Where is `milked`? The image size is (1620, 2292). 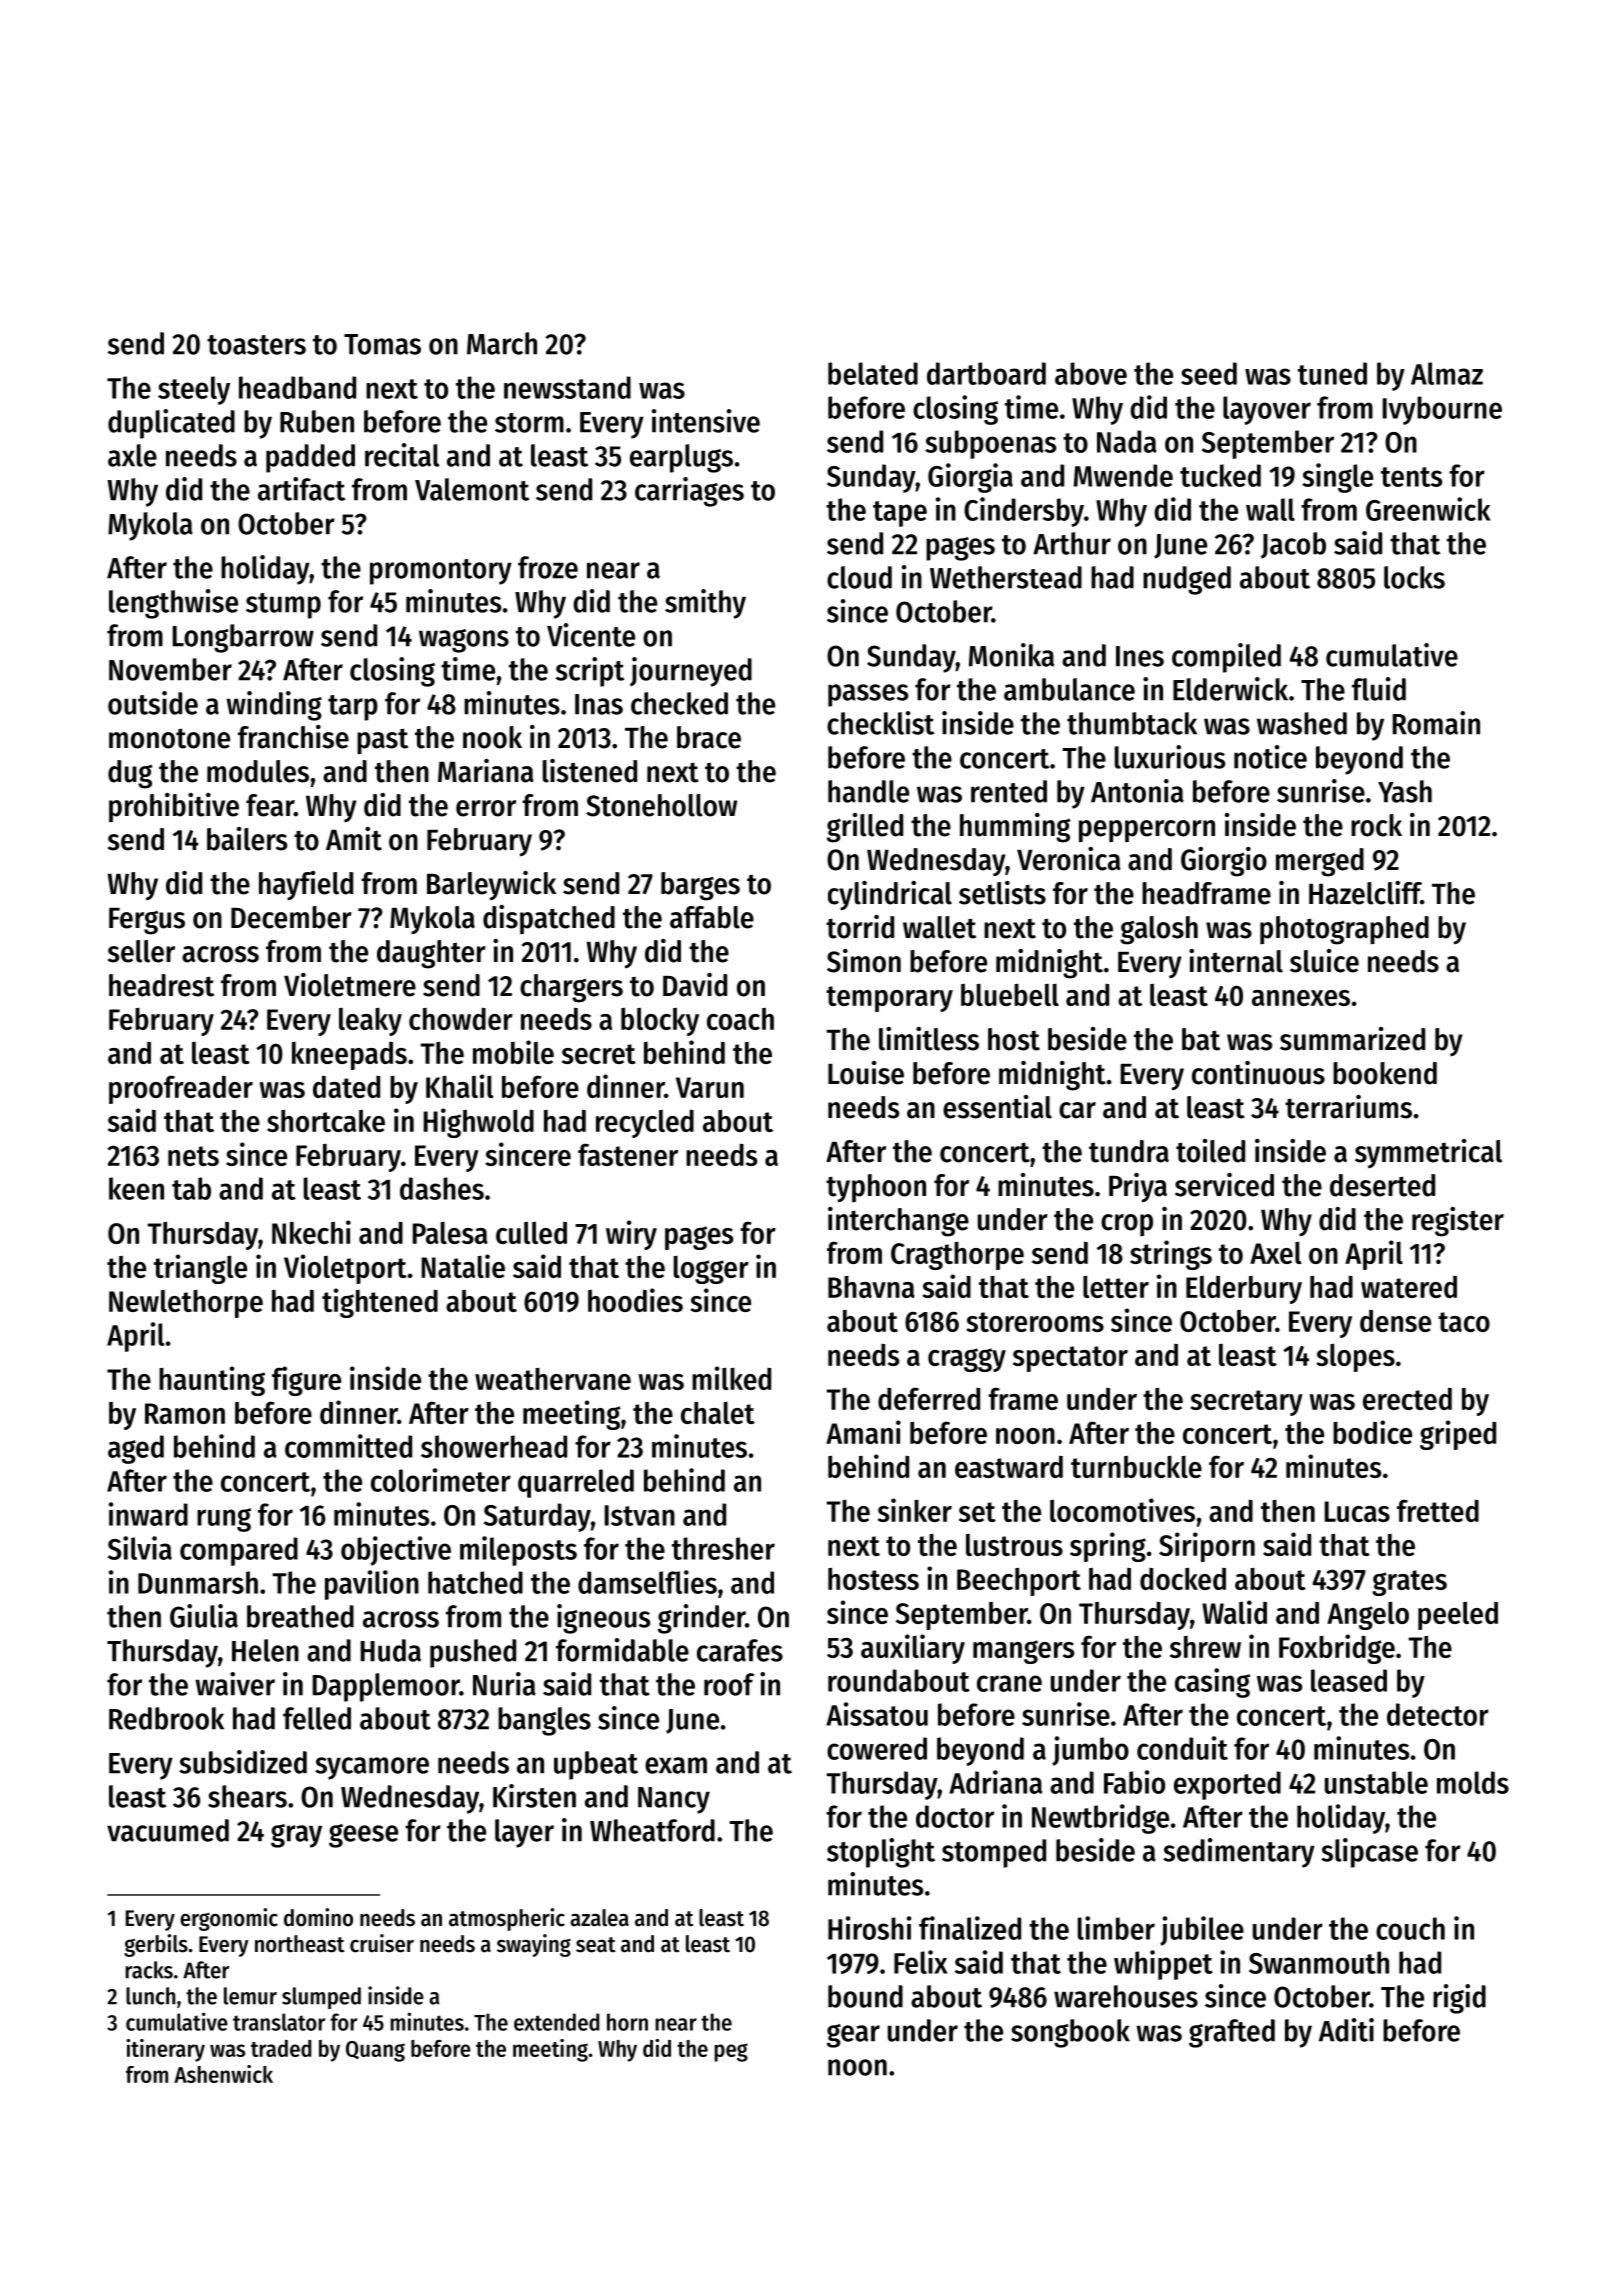
milked is located at coordinates (731, 1378).
